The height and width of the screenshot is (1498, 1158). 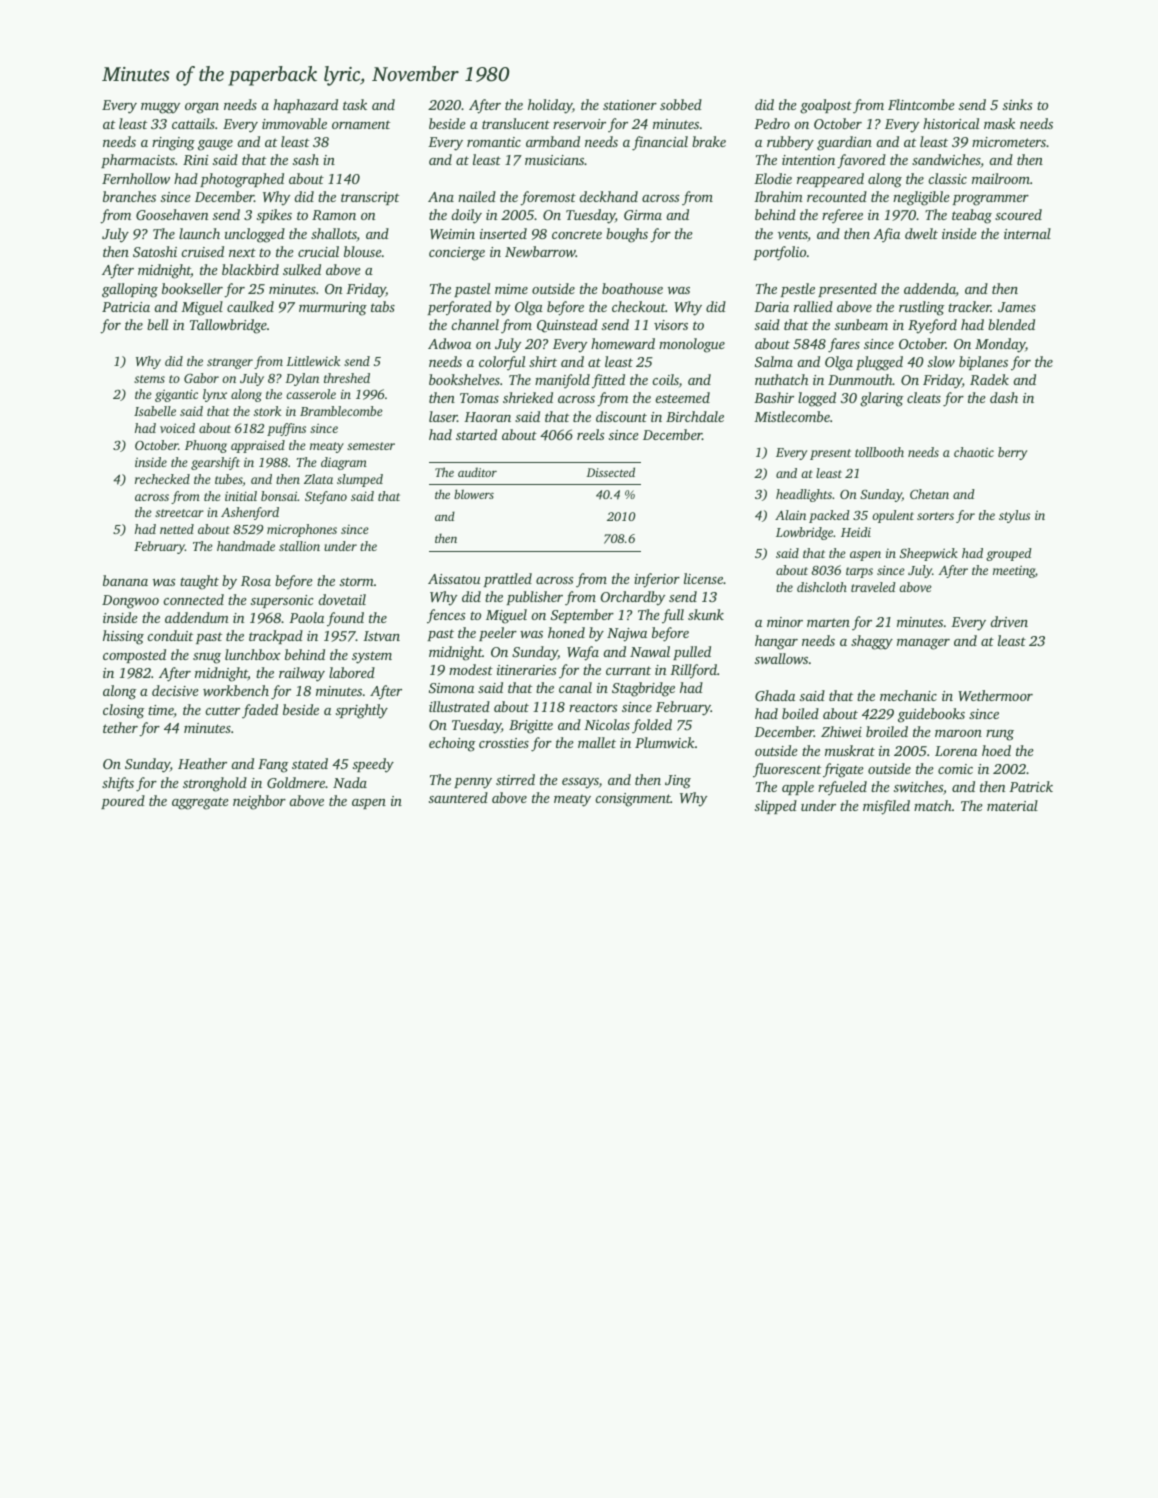 I want to click on concierge, so click(x=457, y=254).
